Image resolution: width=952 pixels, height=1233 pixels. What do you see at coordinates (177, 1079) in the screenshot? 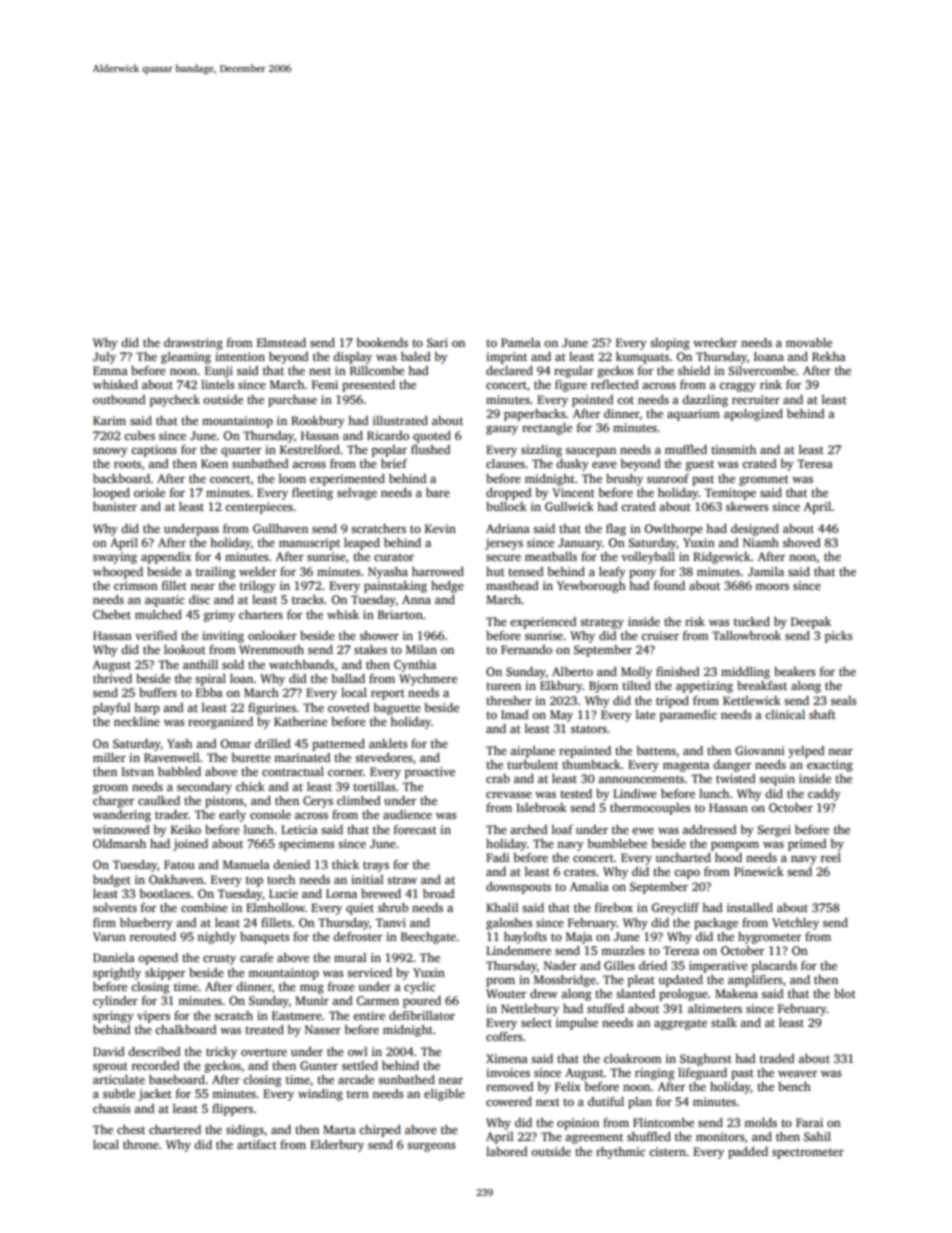
I see `baseboard` at bounding box center [177, 1079].
